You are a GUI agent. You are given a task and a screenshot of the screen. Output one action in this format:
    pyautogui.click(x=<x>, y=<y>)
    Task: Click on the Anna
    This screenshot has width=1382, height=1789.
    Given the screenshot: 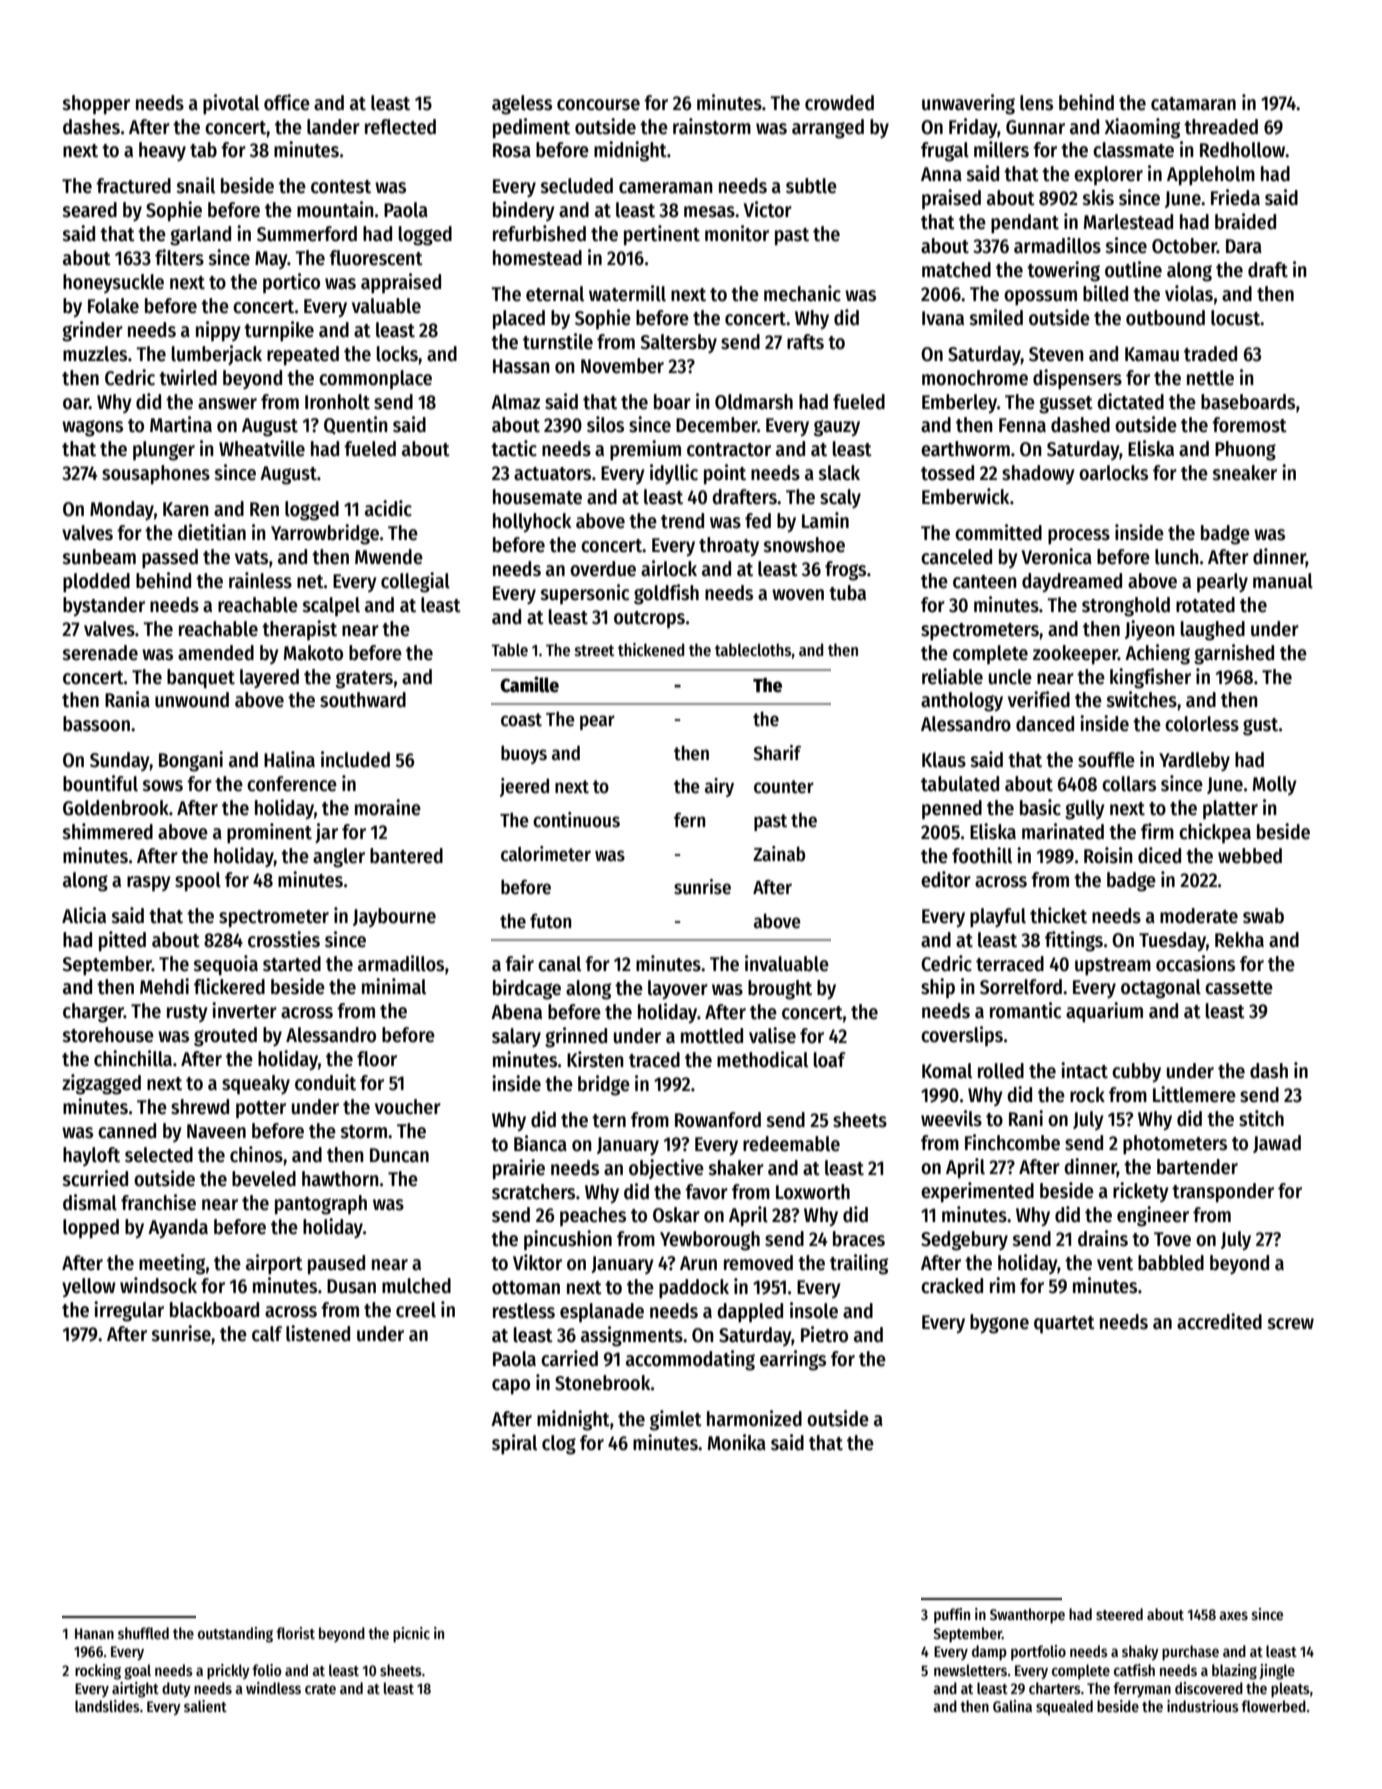 What is the action you would take?
    pyautogui.click(x=941, y=174)
